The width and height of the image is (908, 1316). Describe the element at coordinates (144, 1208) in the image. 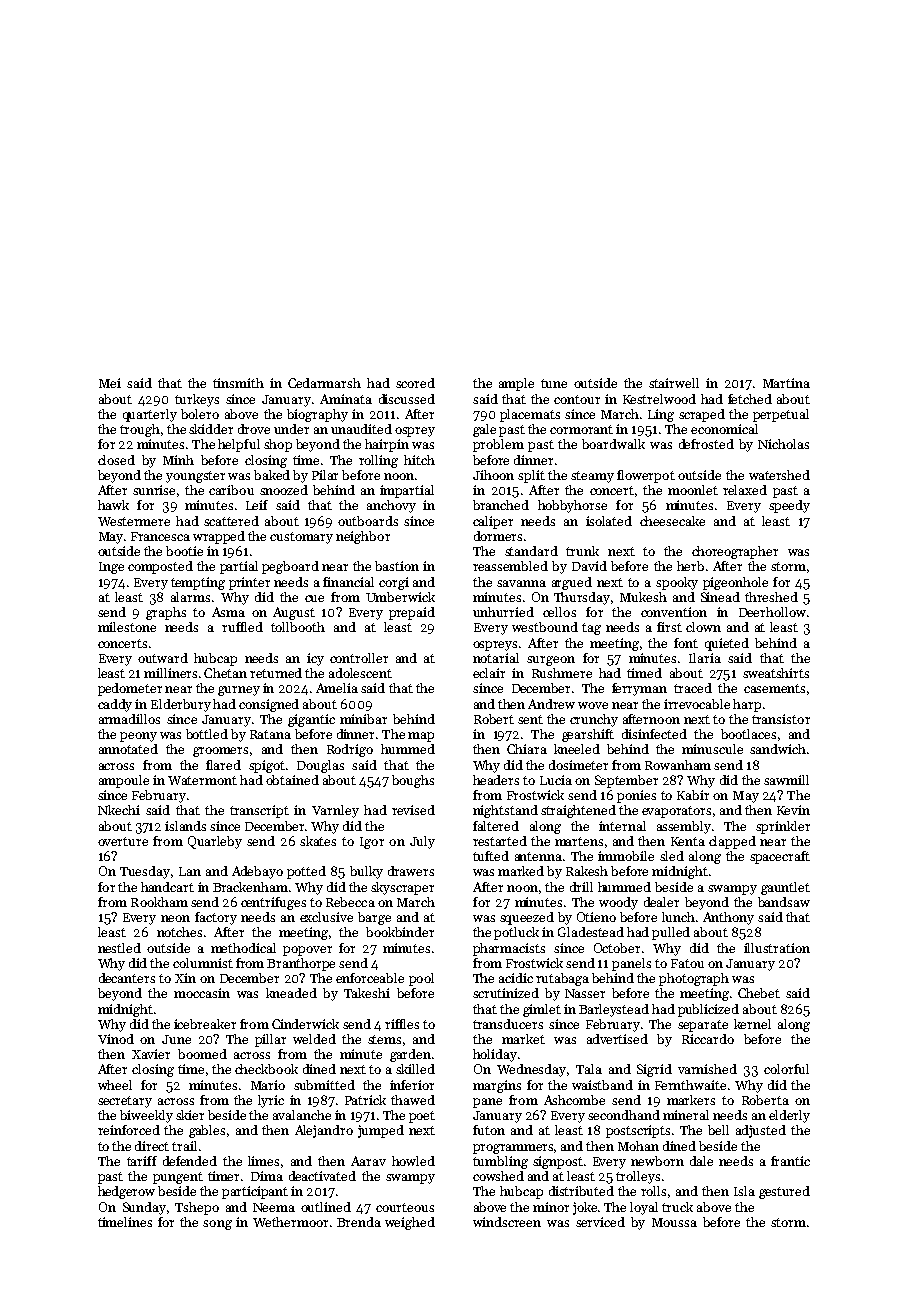

I see `Sunday` at that location.
